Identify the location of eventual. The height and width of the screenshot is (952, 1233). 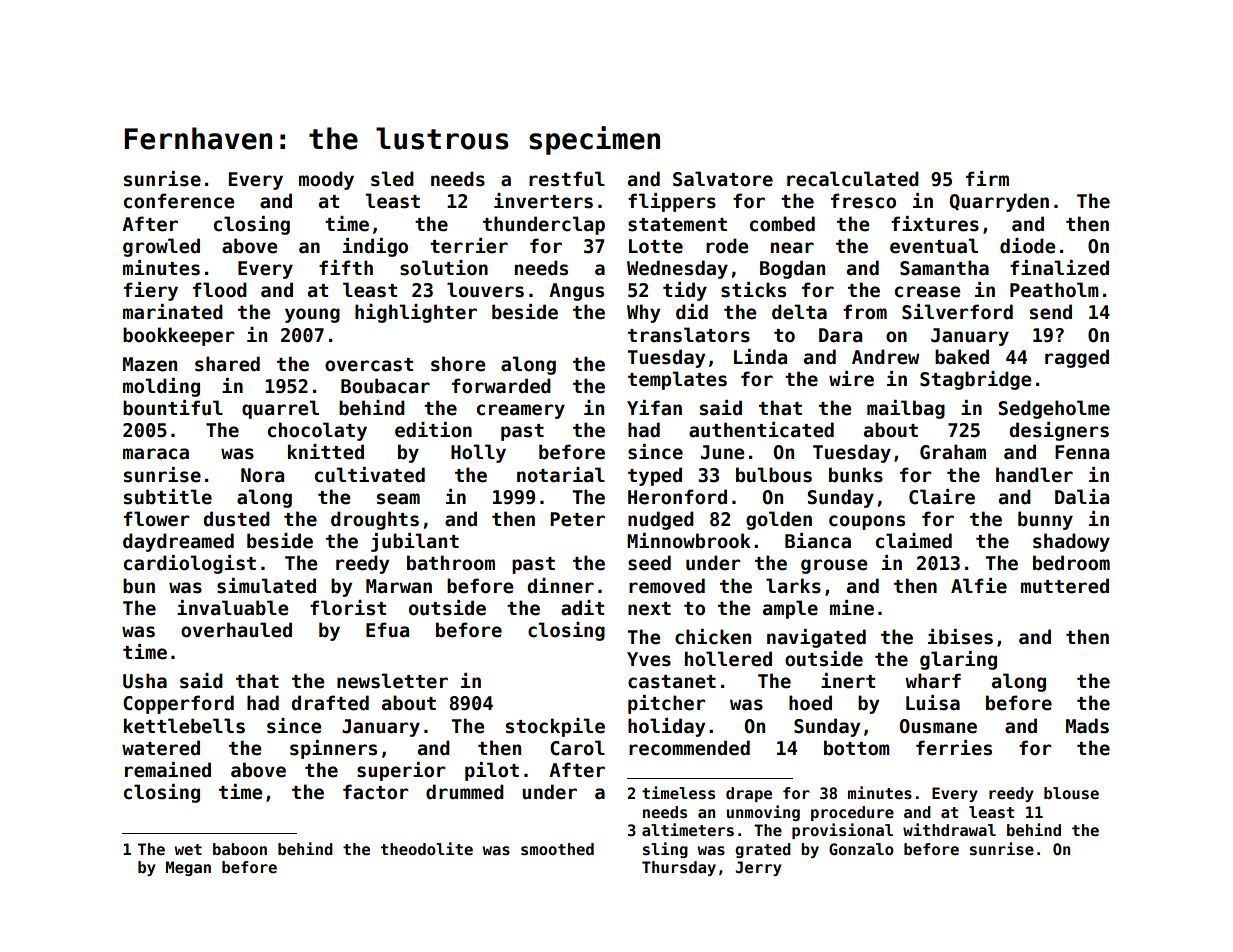
(934, 246).
